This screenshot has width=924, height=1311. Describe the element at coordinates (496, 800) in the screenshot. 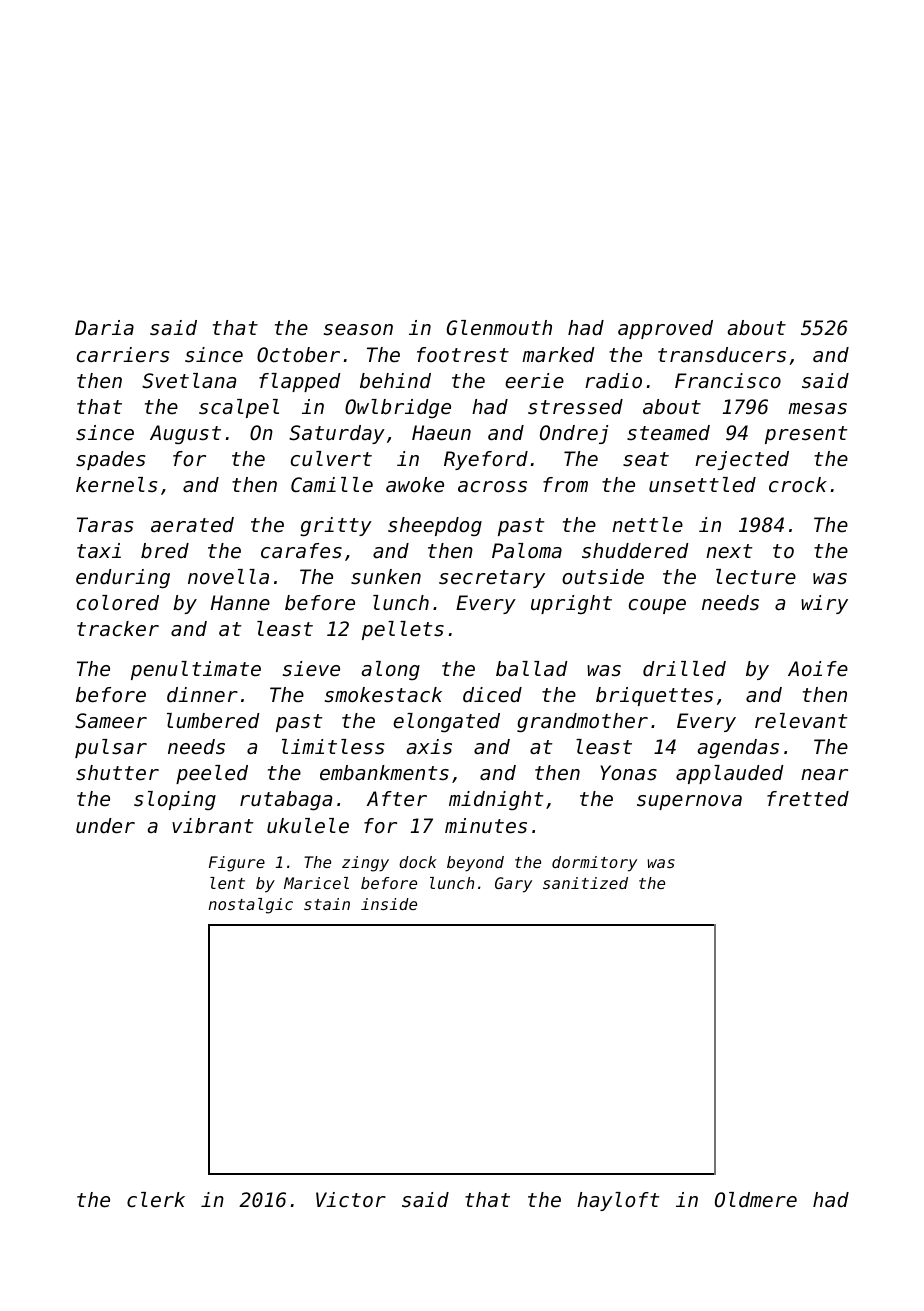

I see `midnight` at that location.
